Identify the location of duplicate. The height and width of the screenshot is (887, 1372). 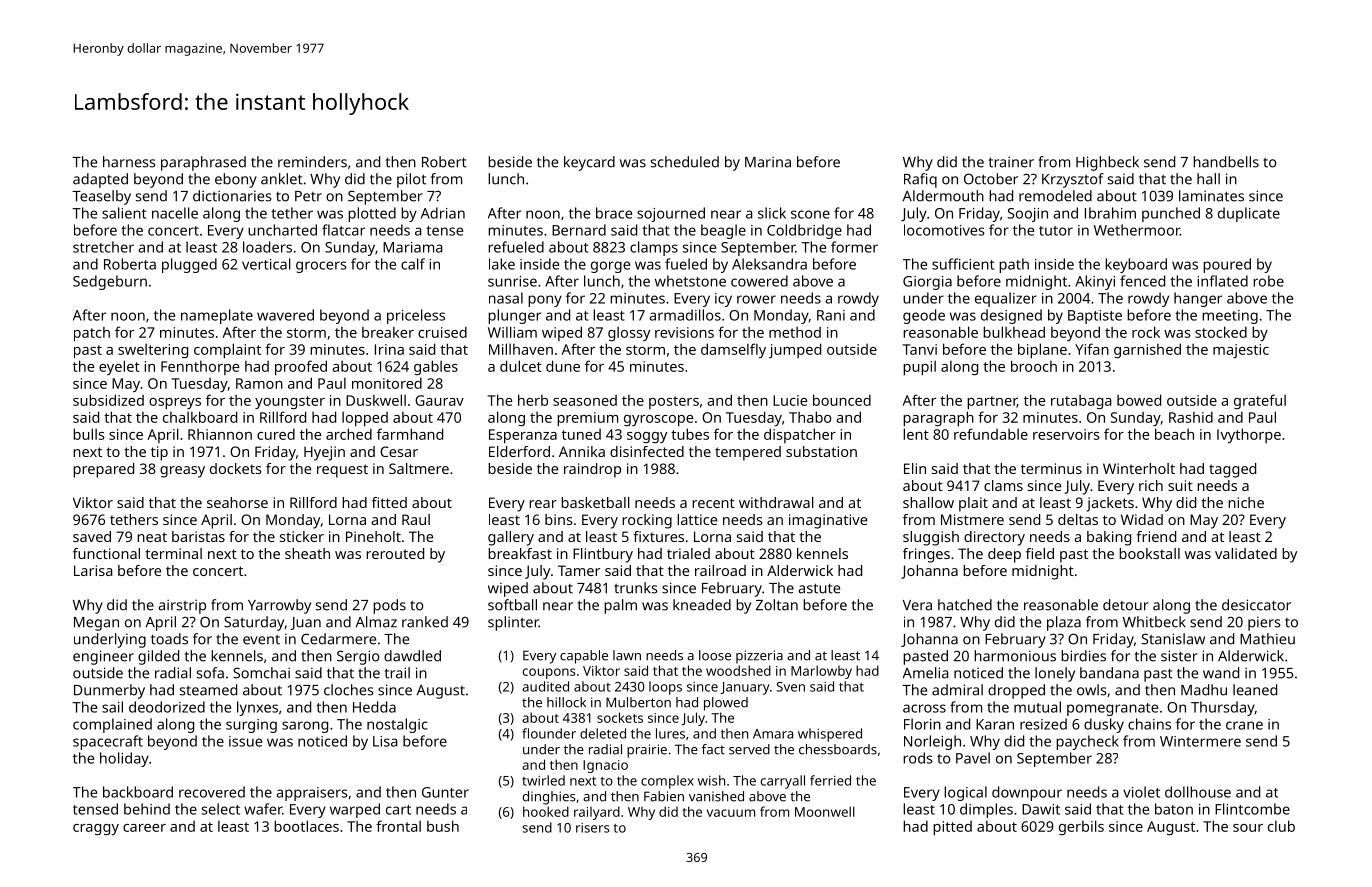
(1249, 214).
